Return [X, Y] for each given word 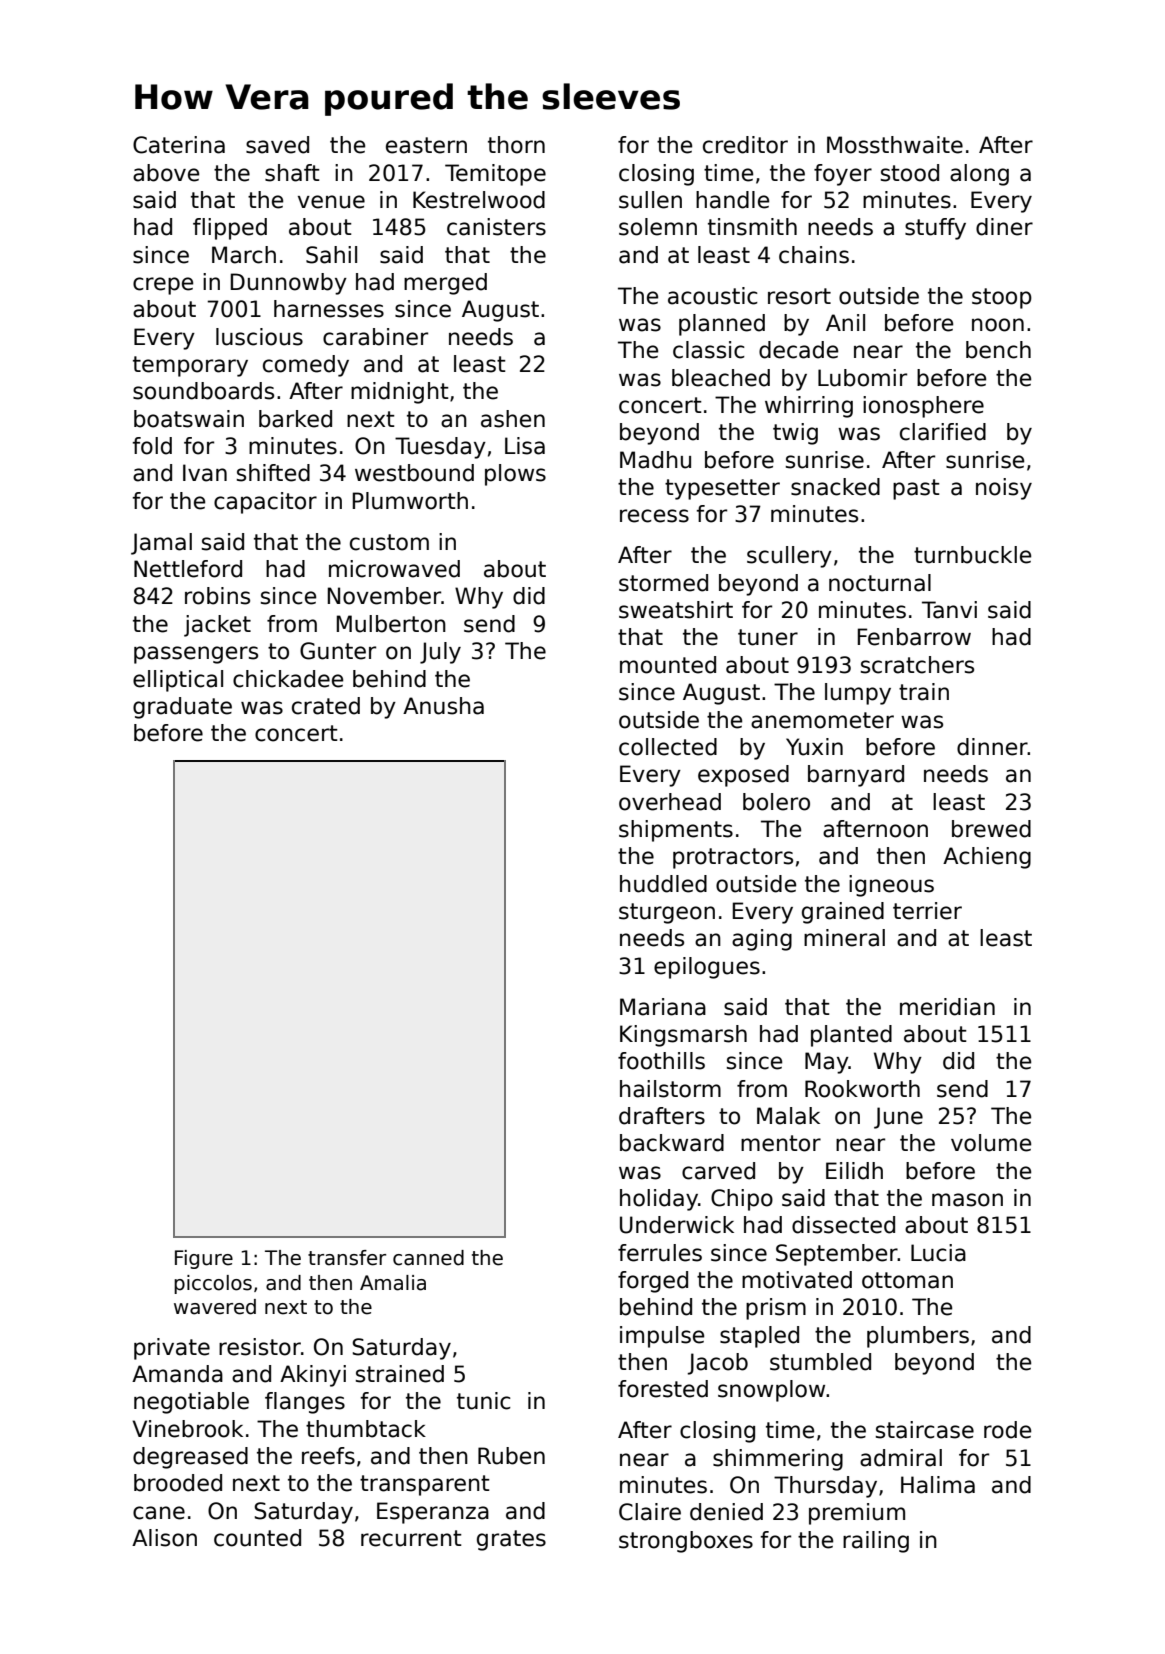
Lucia [938, 1253]
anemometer [822, 720]
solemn [658, 227]
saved [277, 145]
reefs [328, 1456]
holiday [659, 1200]
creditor [745, 145]
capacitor [265, 503]
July [440, 653]
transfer [347, 1258]
